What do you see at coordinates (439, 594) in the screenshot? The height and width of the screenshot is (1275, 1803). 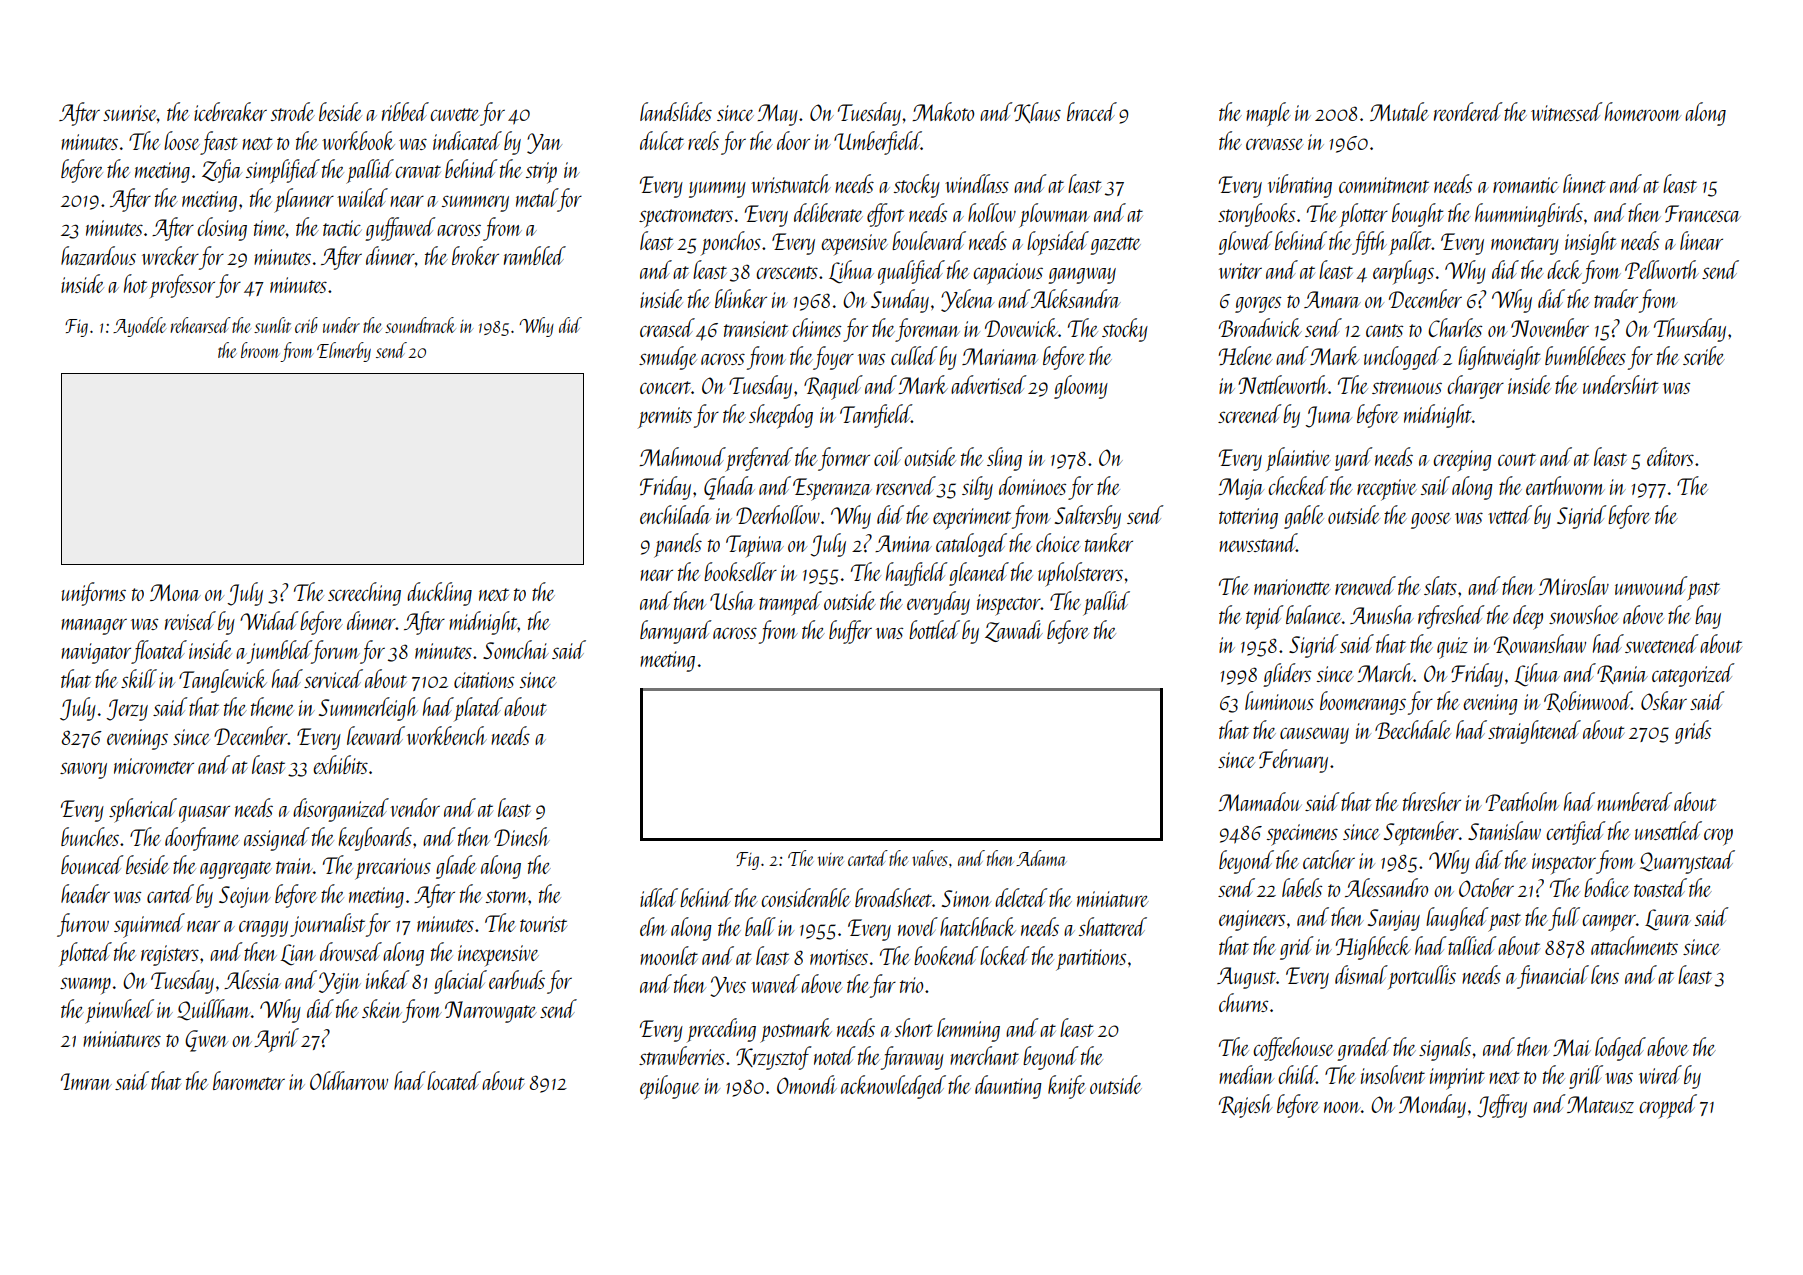 I see `duckling` at bounding box center [439, 594].
